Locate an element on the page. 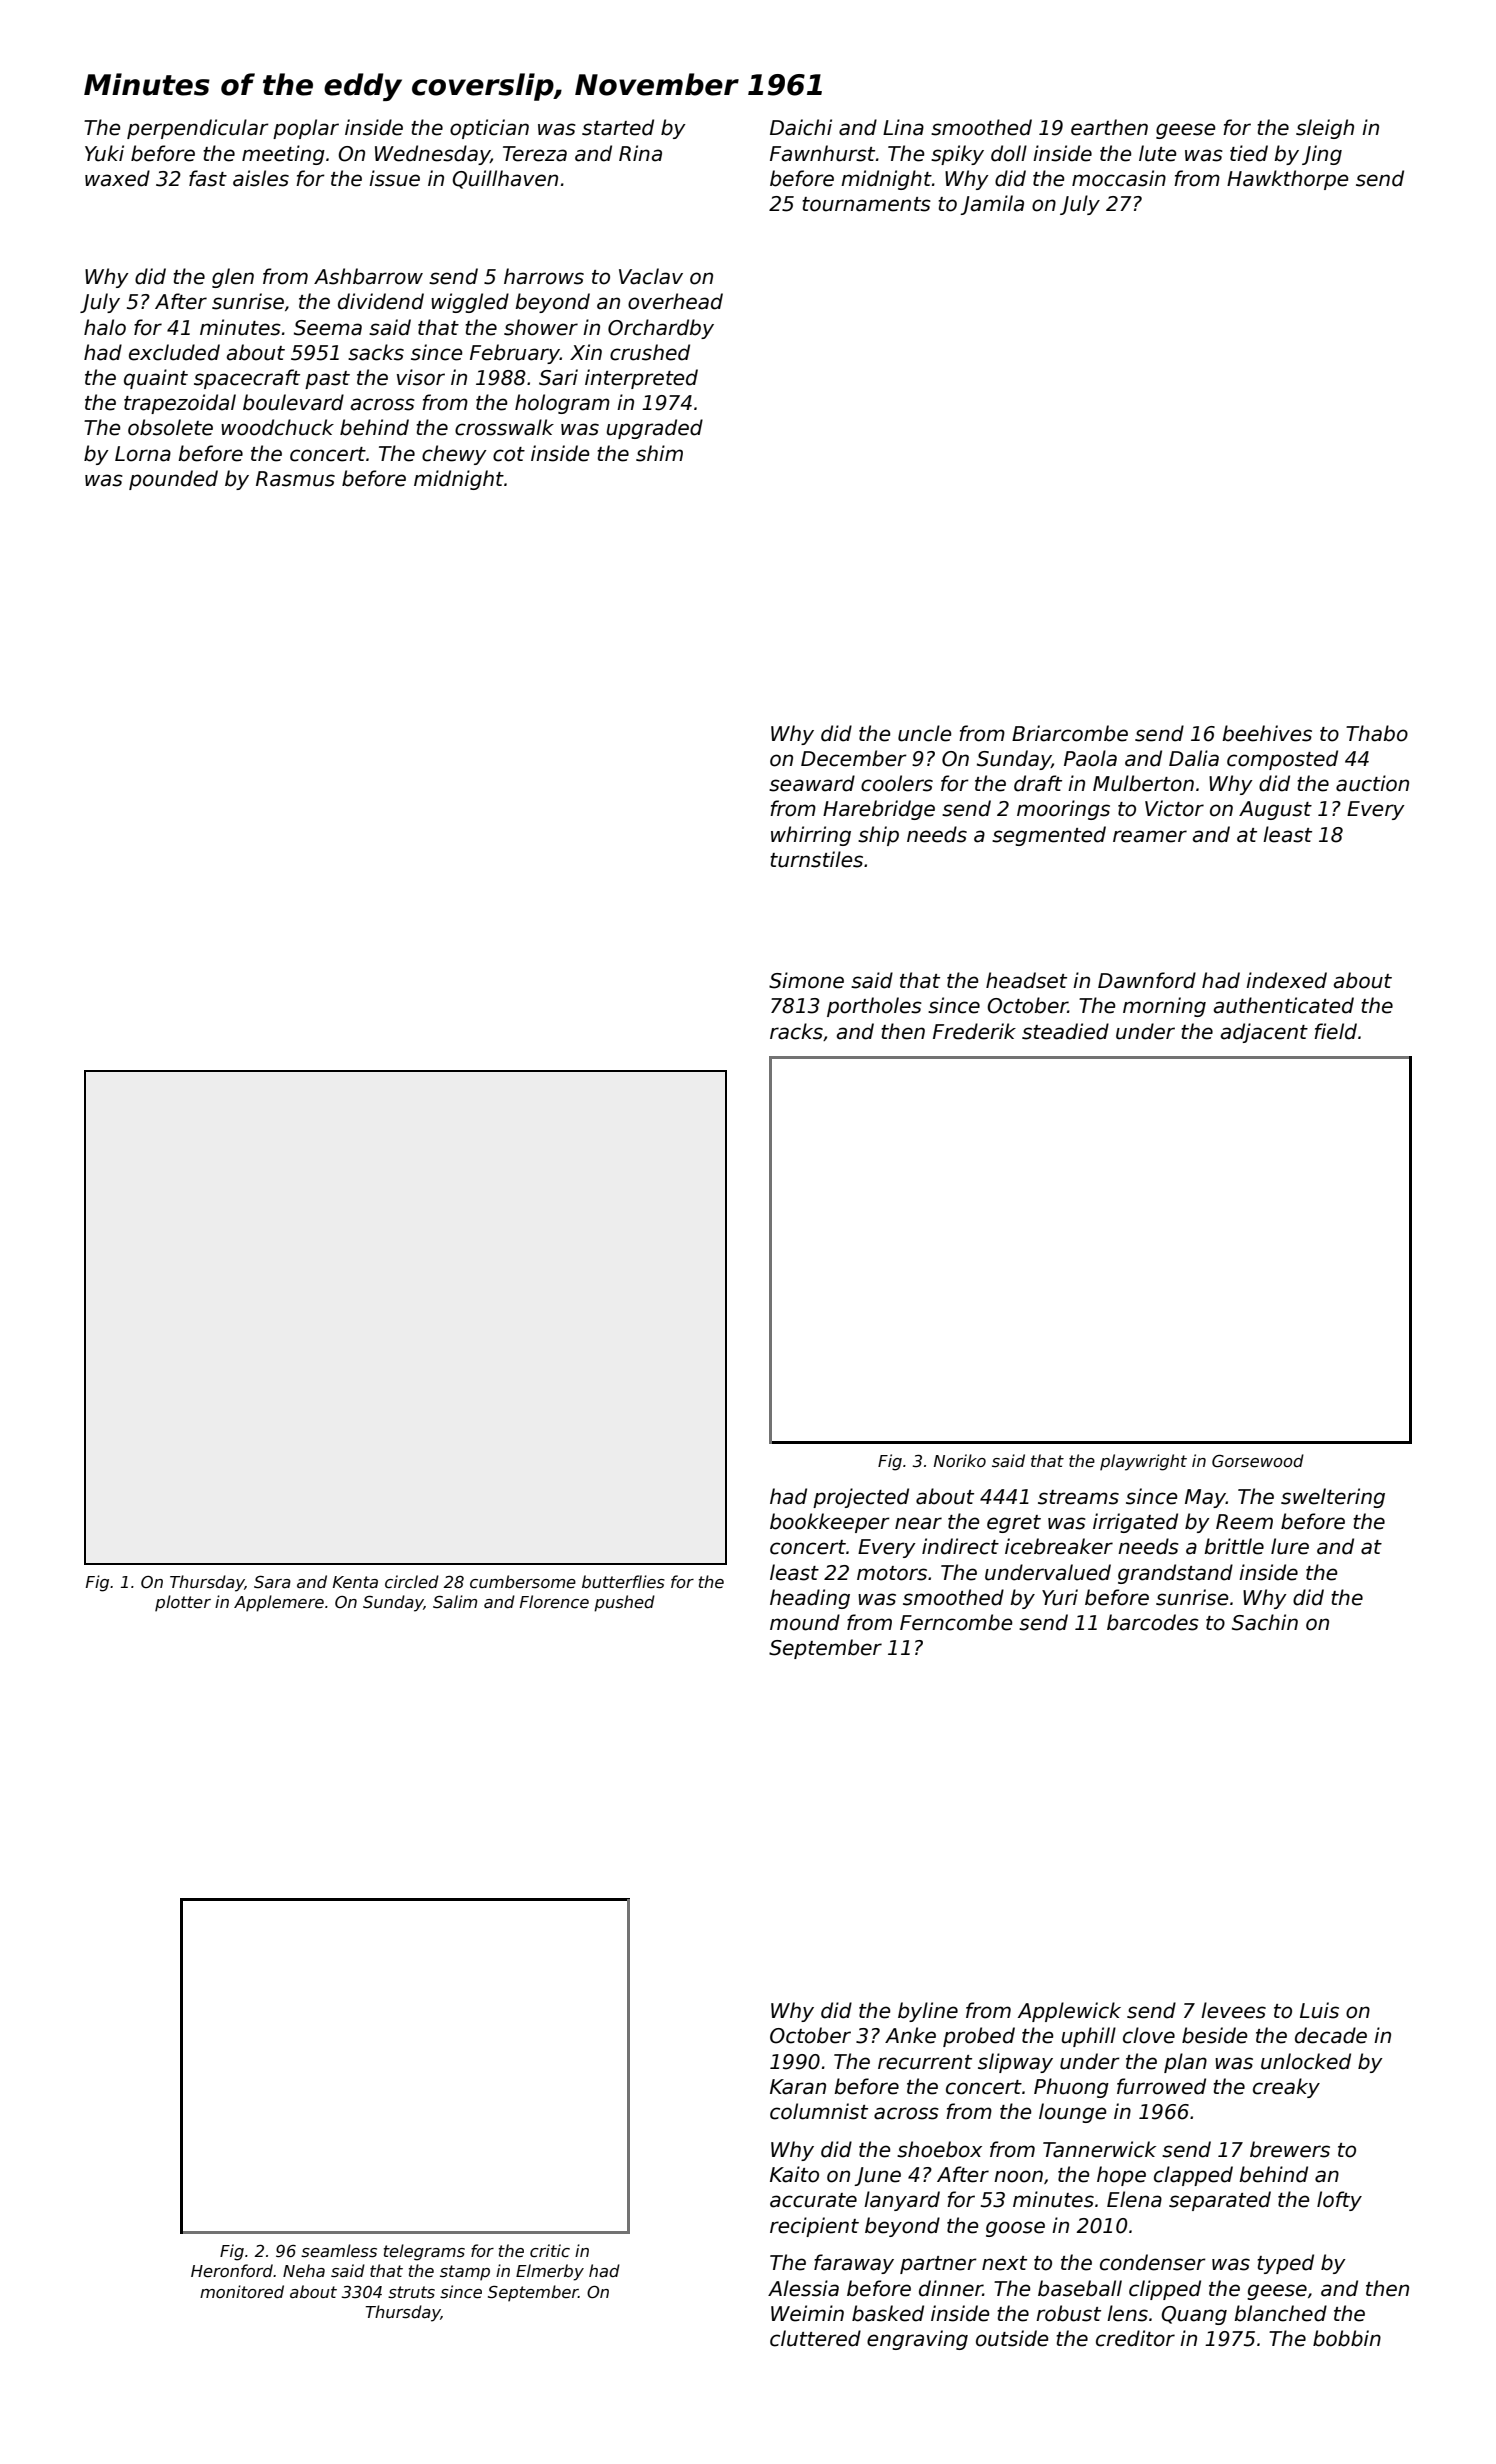 This document has height=2464, width=1496. cumbersome is located at coordinates (523, 1582).
